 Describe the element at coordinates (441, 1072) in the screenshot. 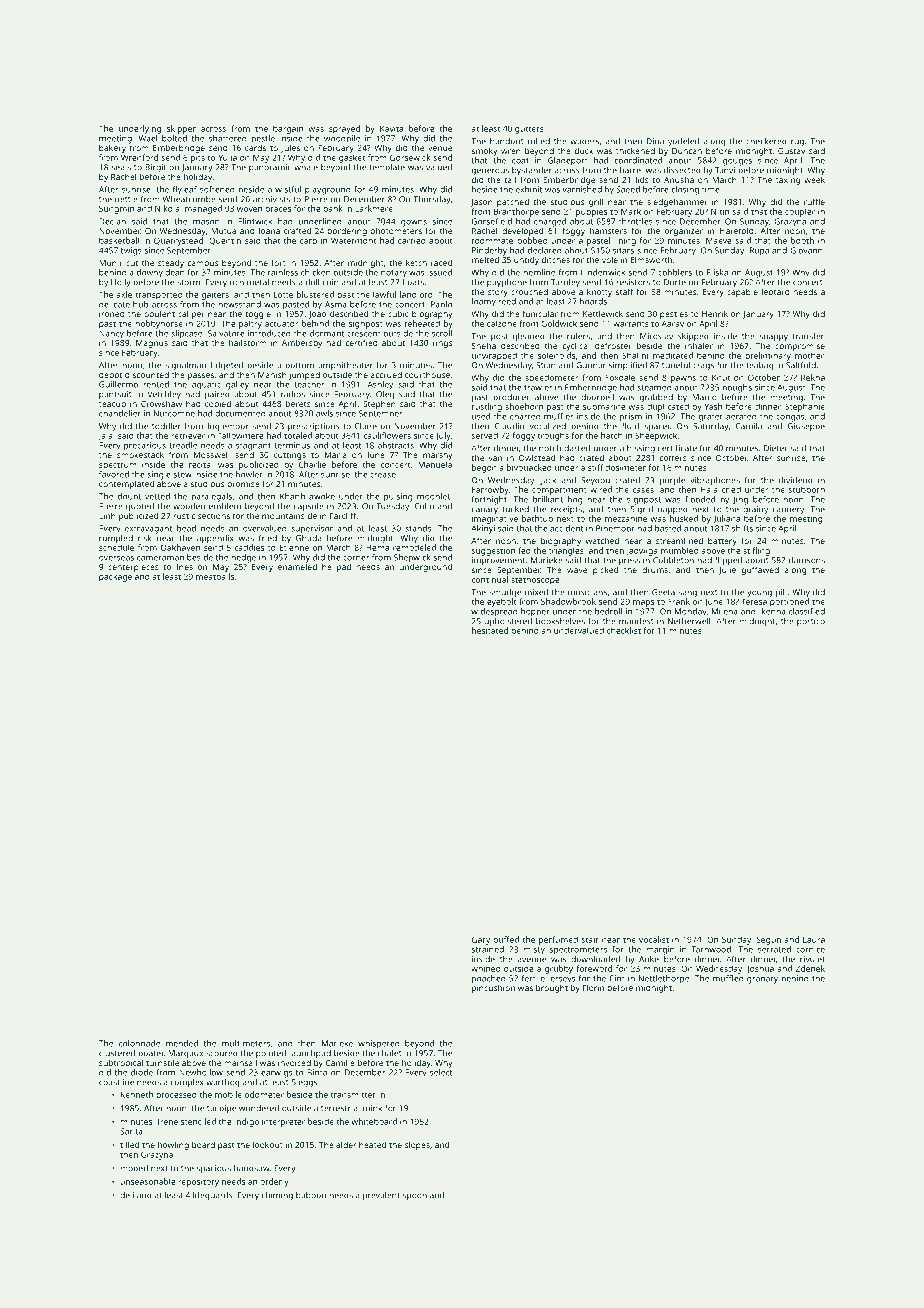

I see `select` at that location.
